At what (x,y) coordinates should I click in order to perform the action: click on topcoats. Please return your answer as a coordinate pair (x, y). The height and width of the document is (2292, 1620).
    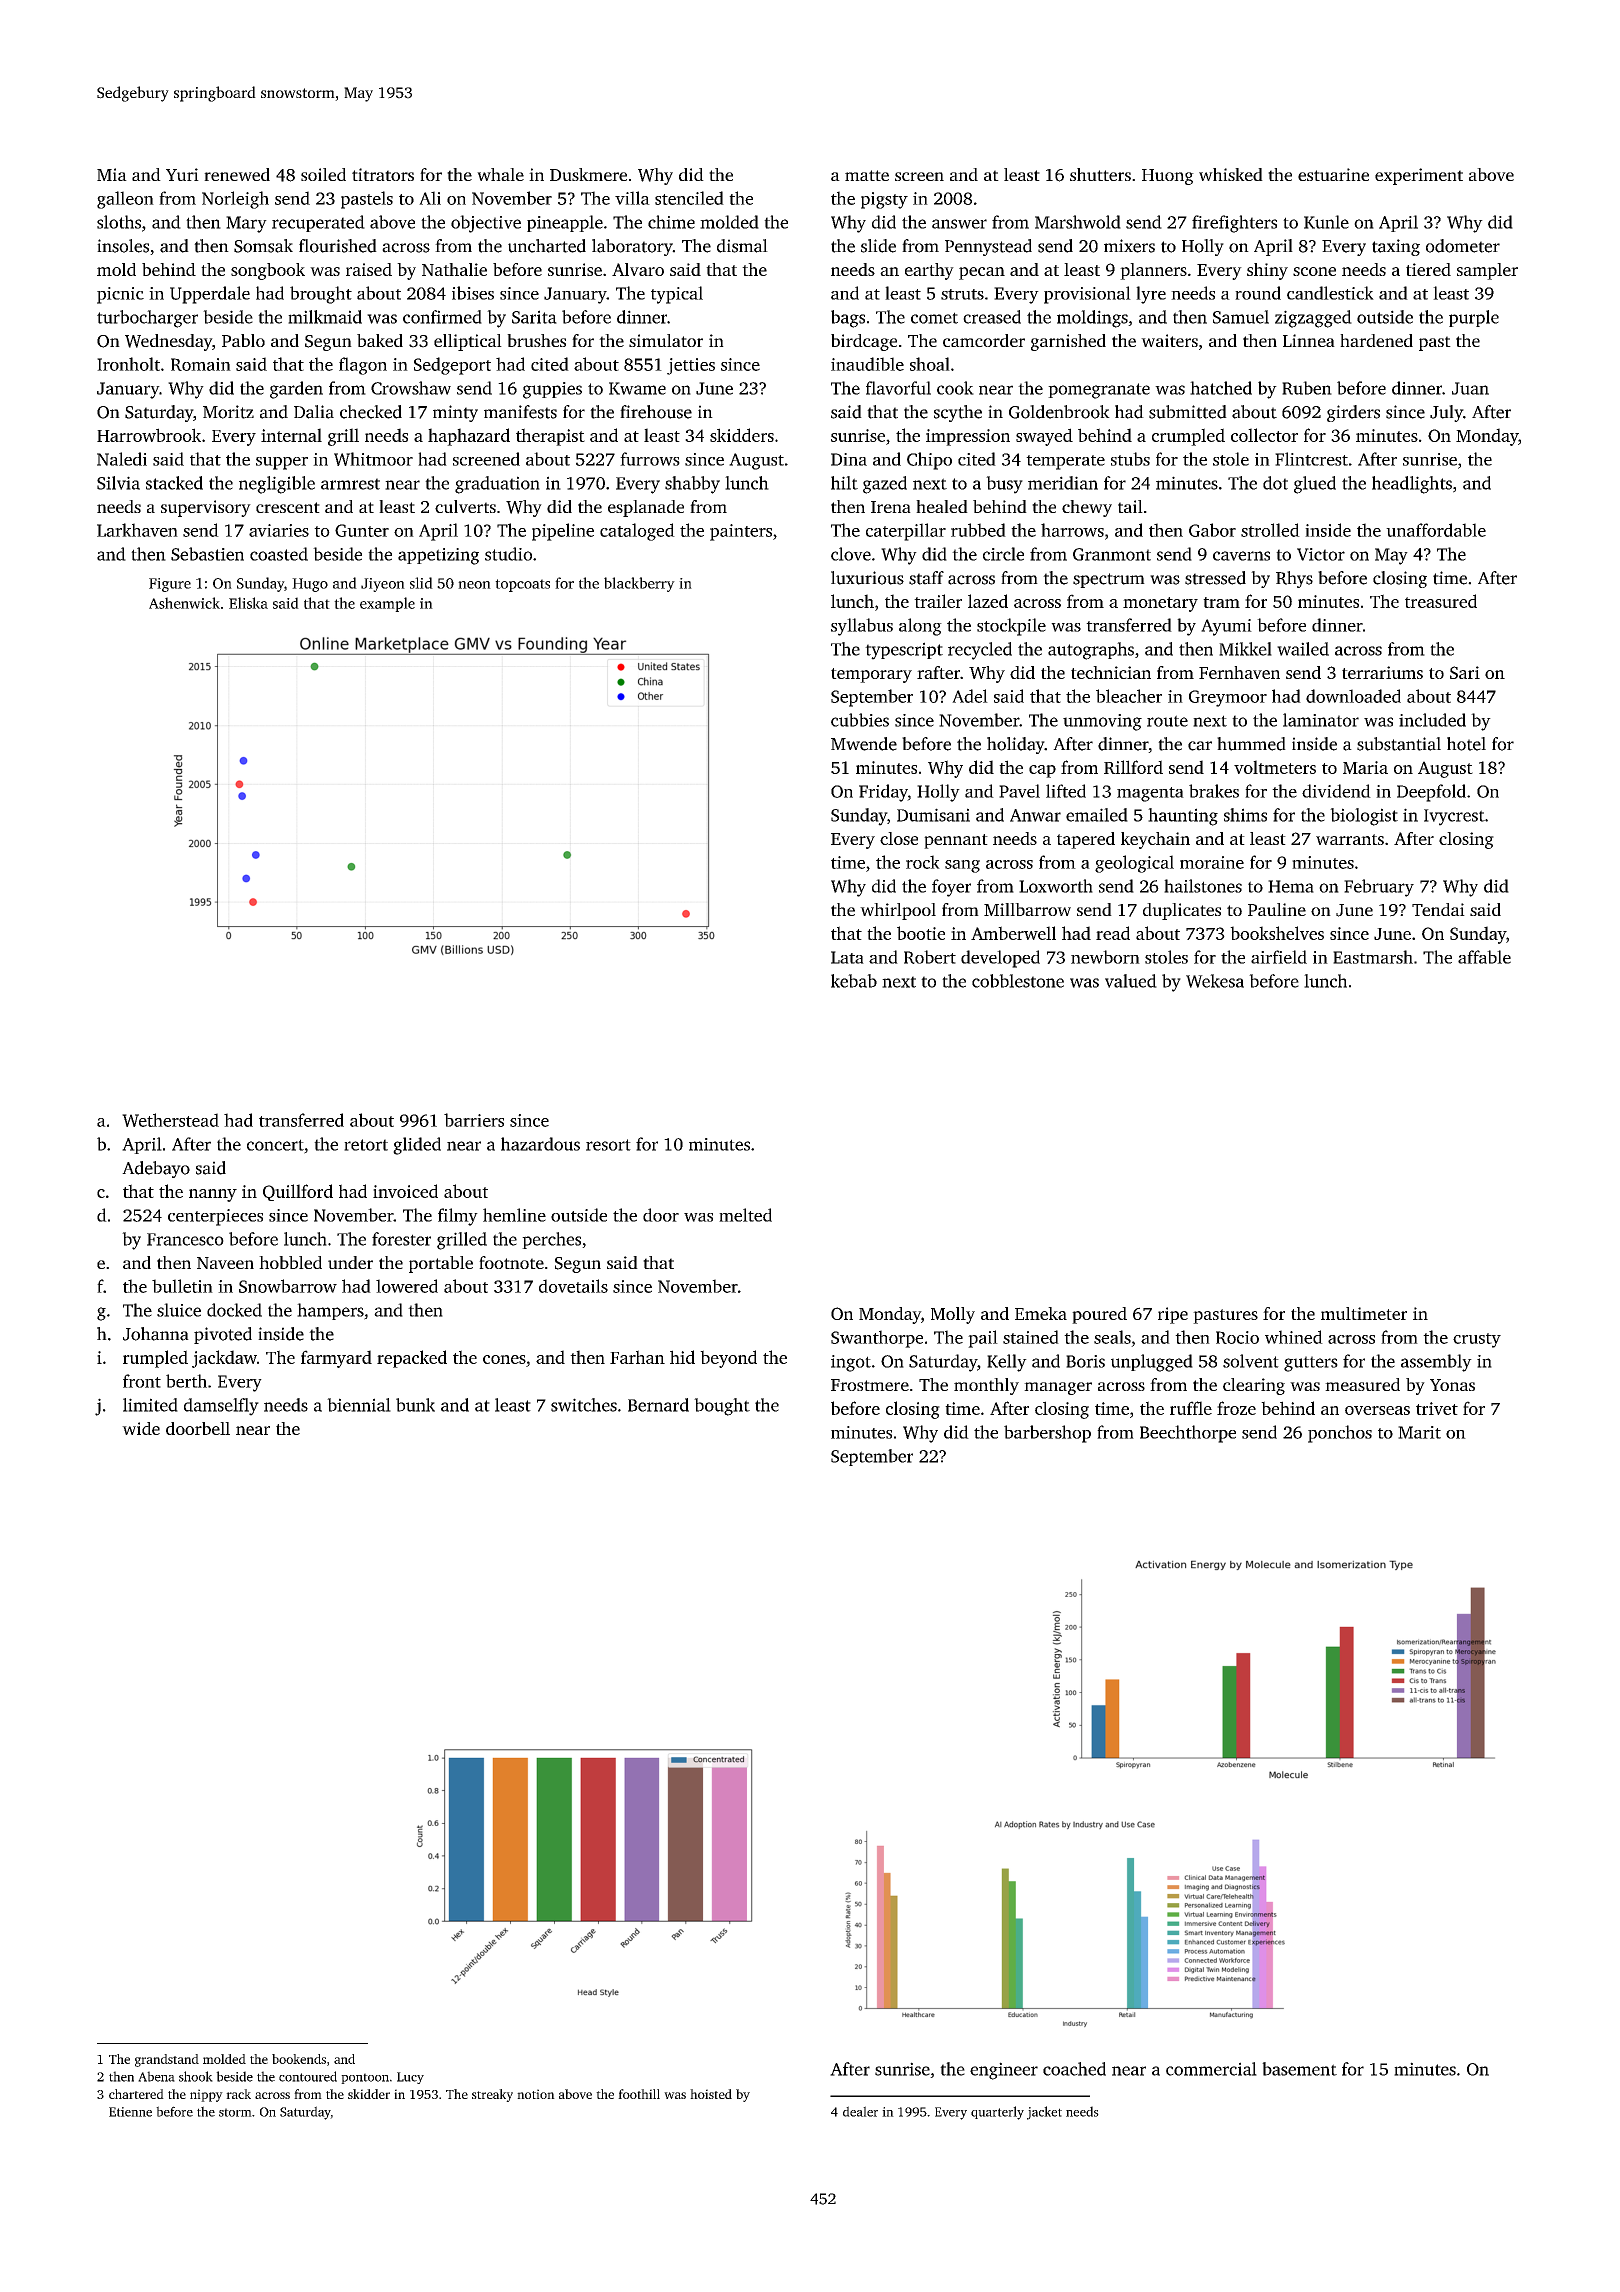
    Looking at the image, I should click on (522, 585).
